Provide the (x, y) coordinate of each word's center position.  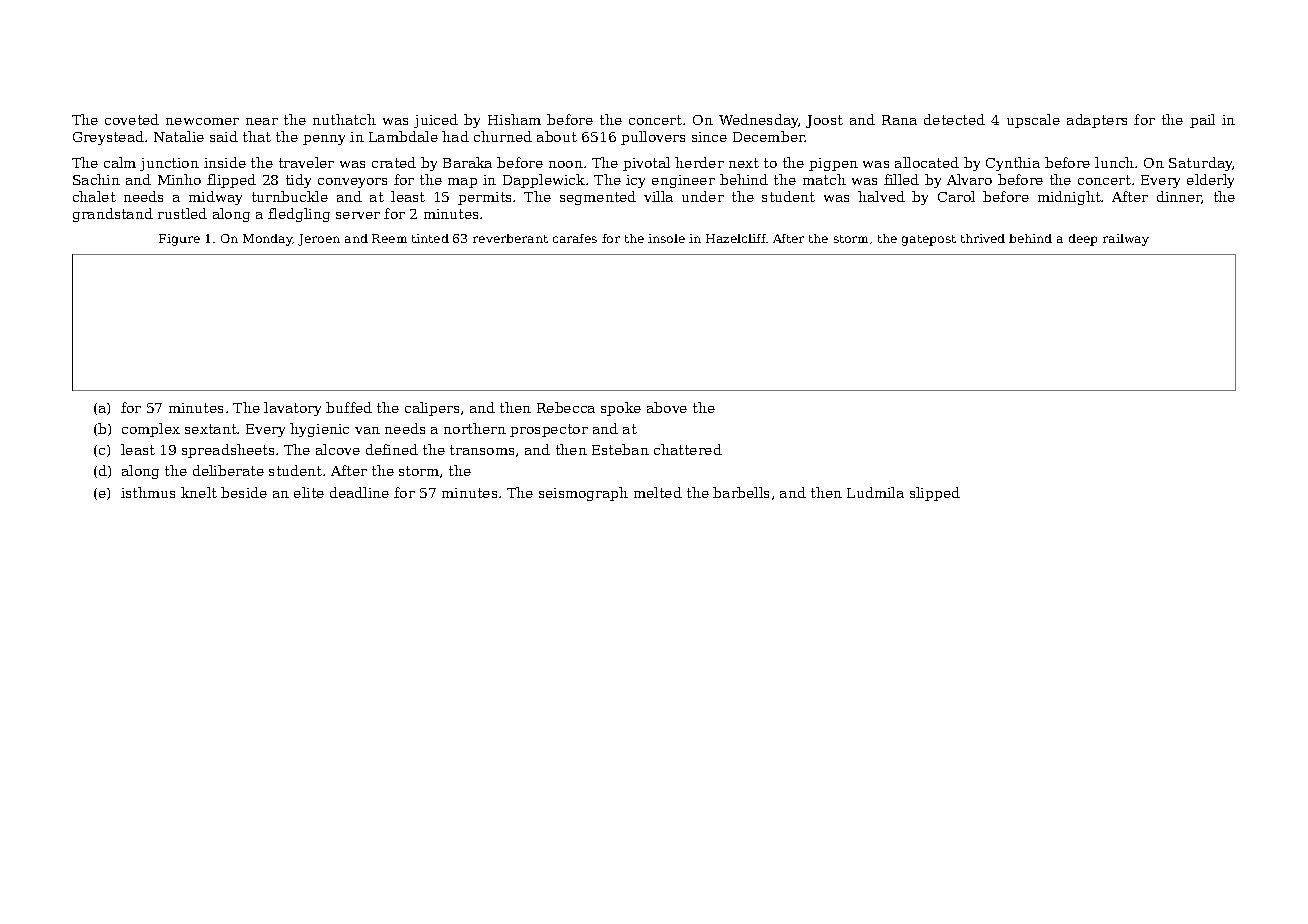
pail (1202, 121)
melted (658, 492)
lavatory (292, 409)
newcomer (202, 121)
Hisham (514, 119)
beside (244, 492)
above (667, 407)
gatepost (929, 240)
